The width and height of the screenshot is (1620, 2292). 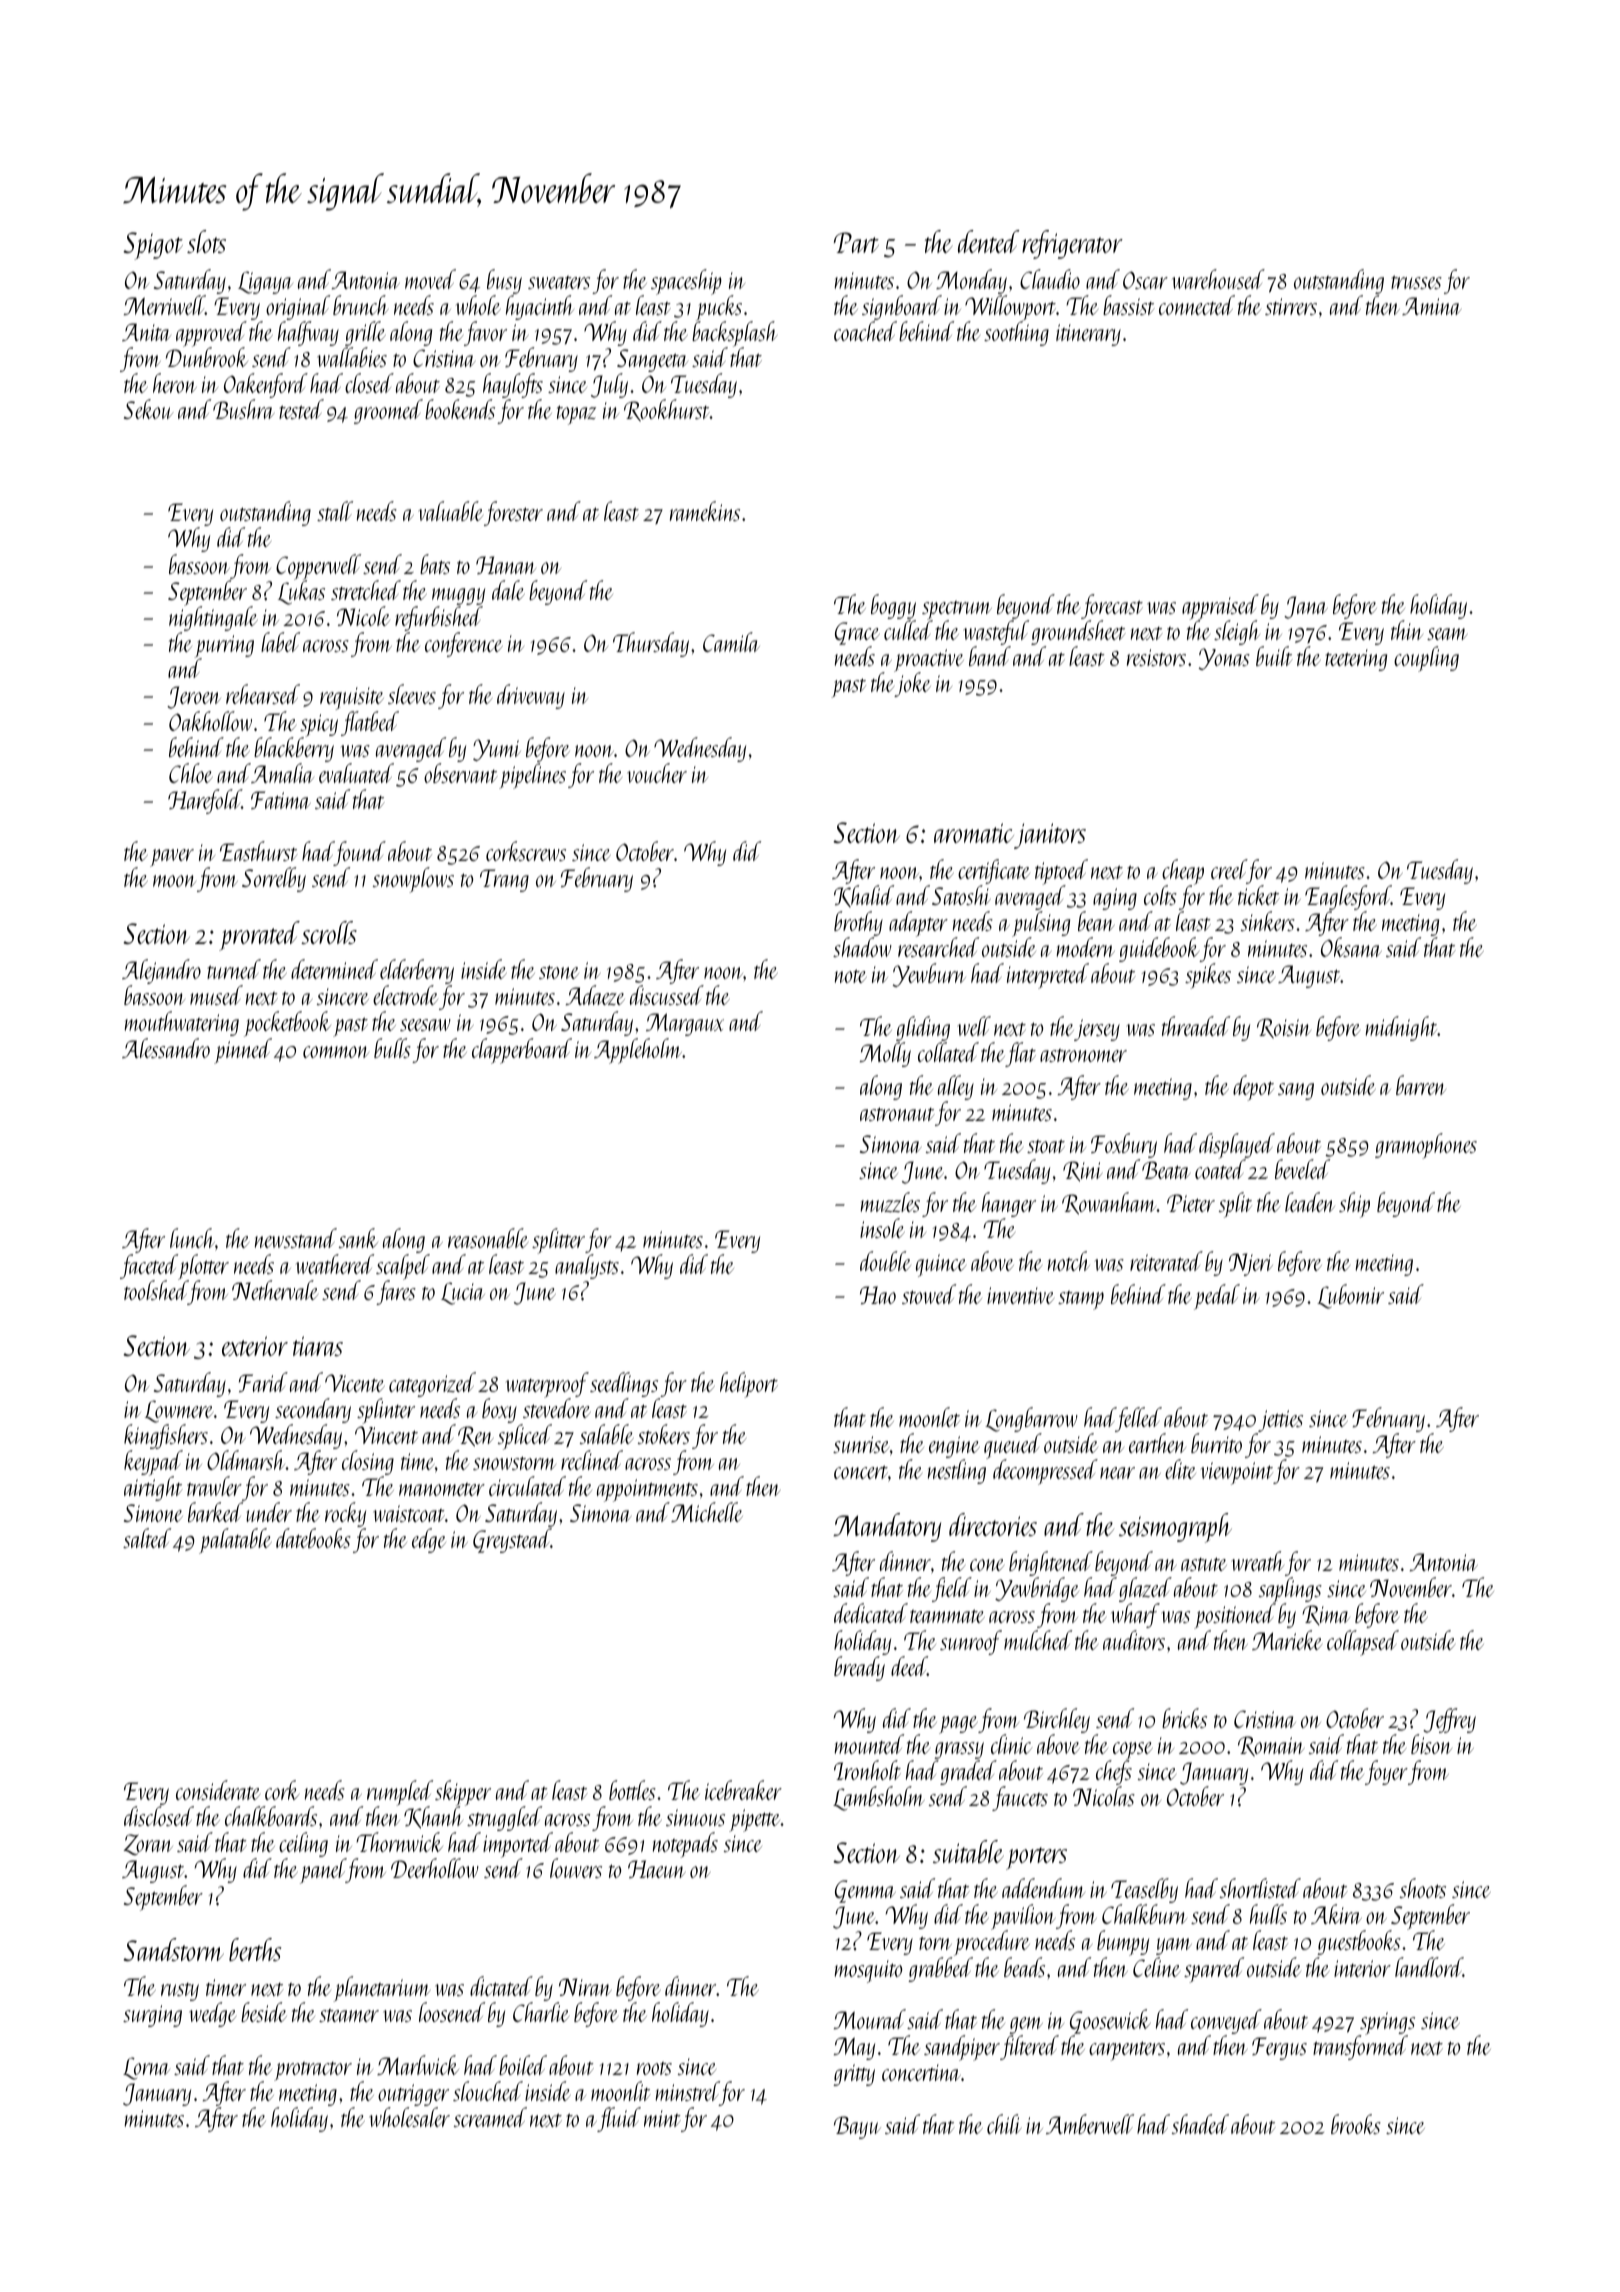 I want to click on Zoran, so click(x=148, y=1844).
